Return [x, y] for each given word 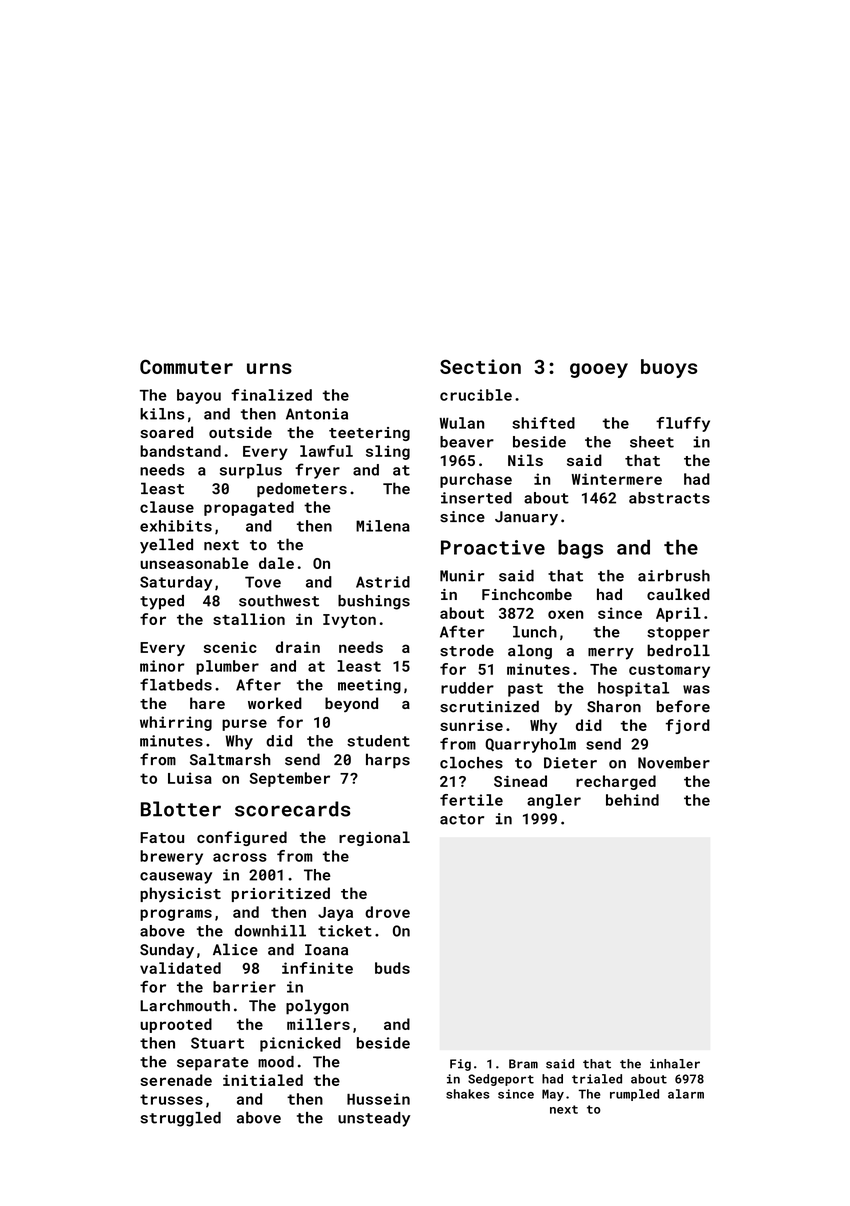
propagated [249, 508]
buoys [669, 368]
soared [167, 432]
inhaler [675, 1064]
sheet [652, 442]
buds [392, 968]
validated [180, 968]
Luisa [190, 778]
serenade [176, 1080]
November [674, 763]
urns [269, 368]
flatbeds [176, 684]
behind [632, 800]
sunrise [471, 725]
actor [462, 819]
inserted [476, 498]
